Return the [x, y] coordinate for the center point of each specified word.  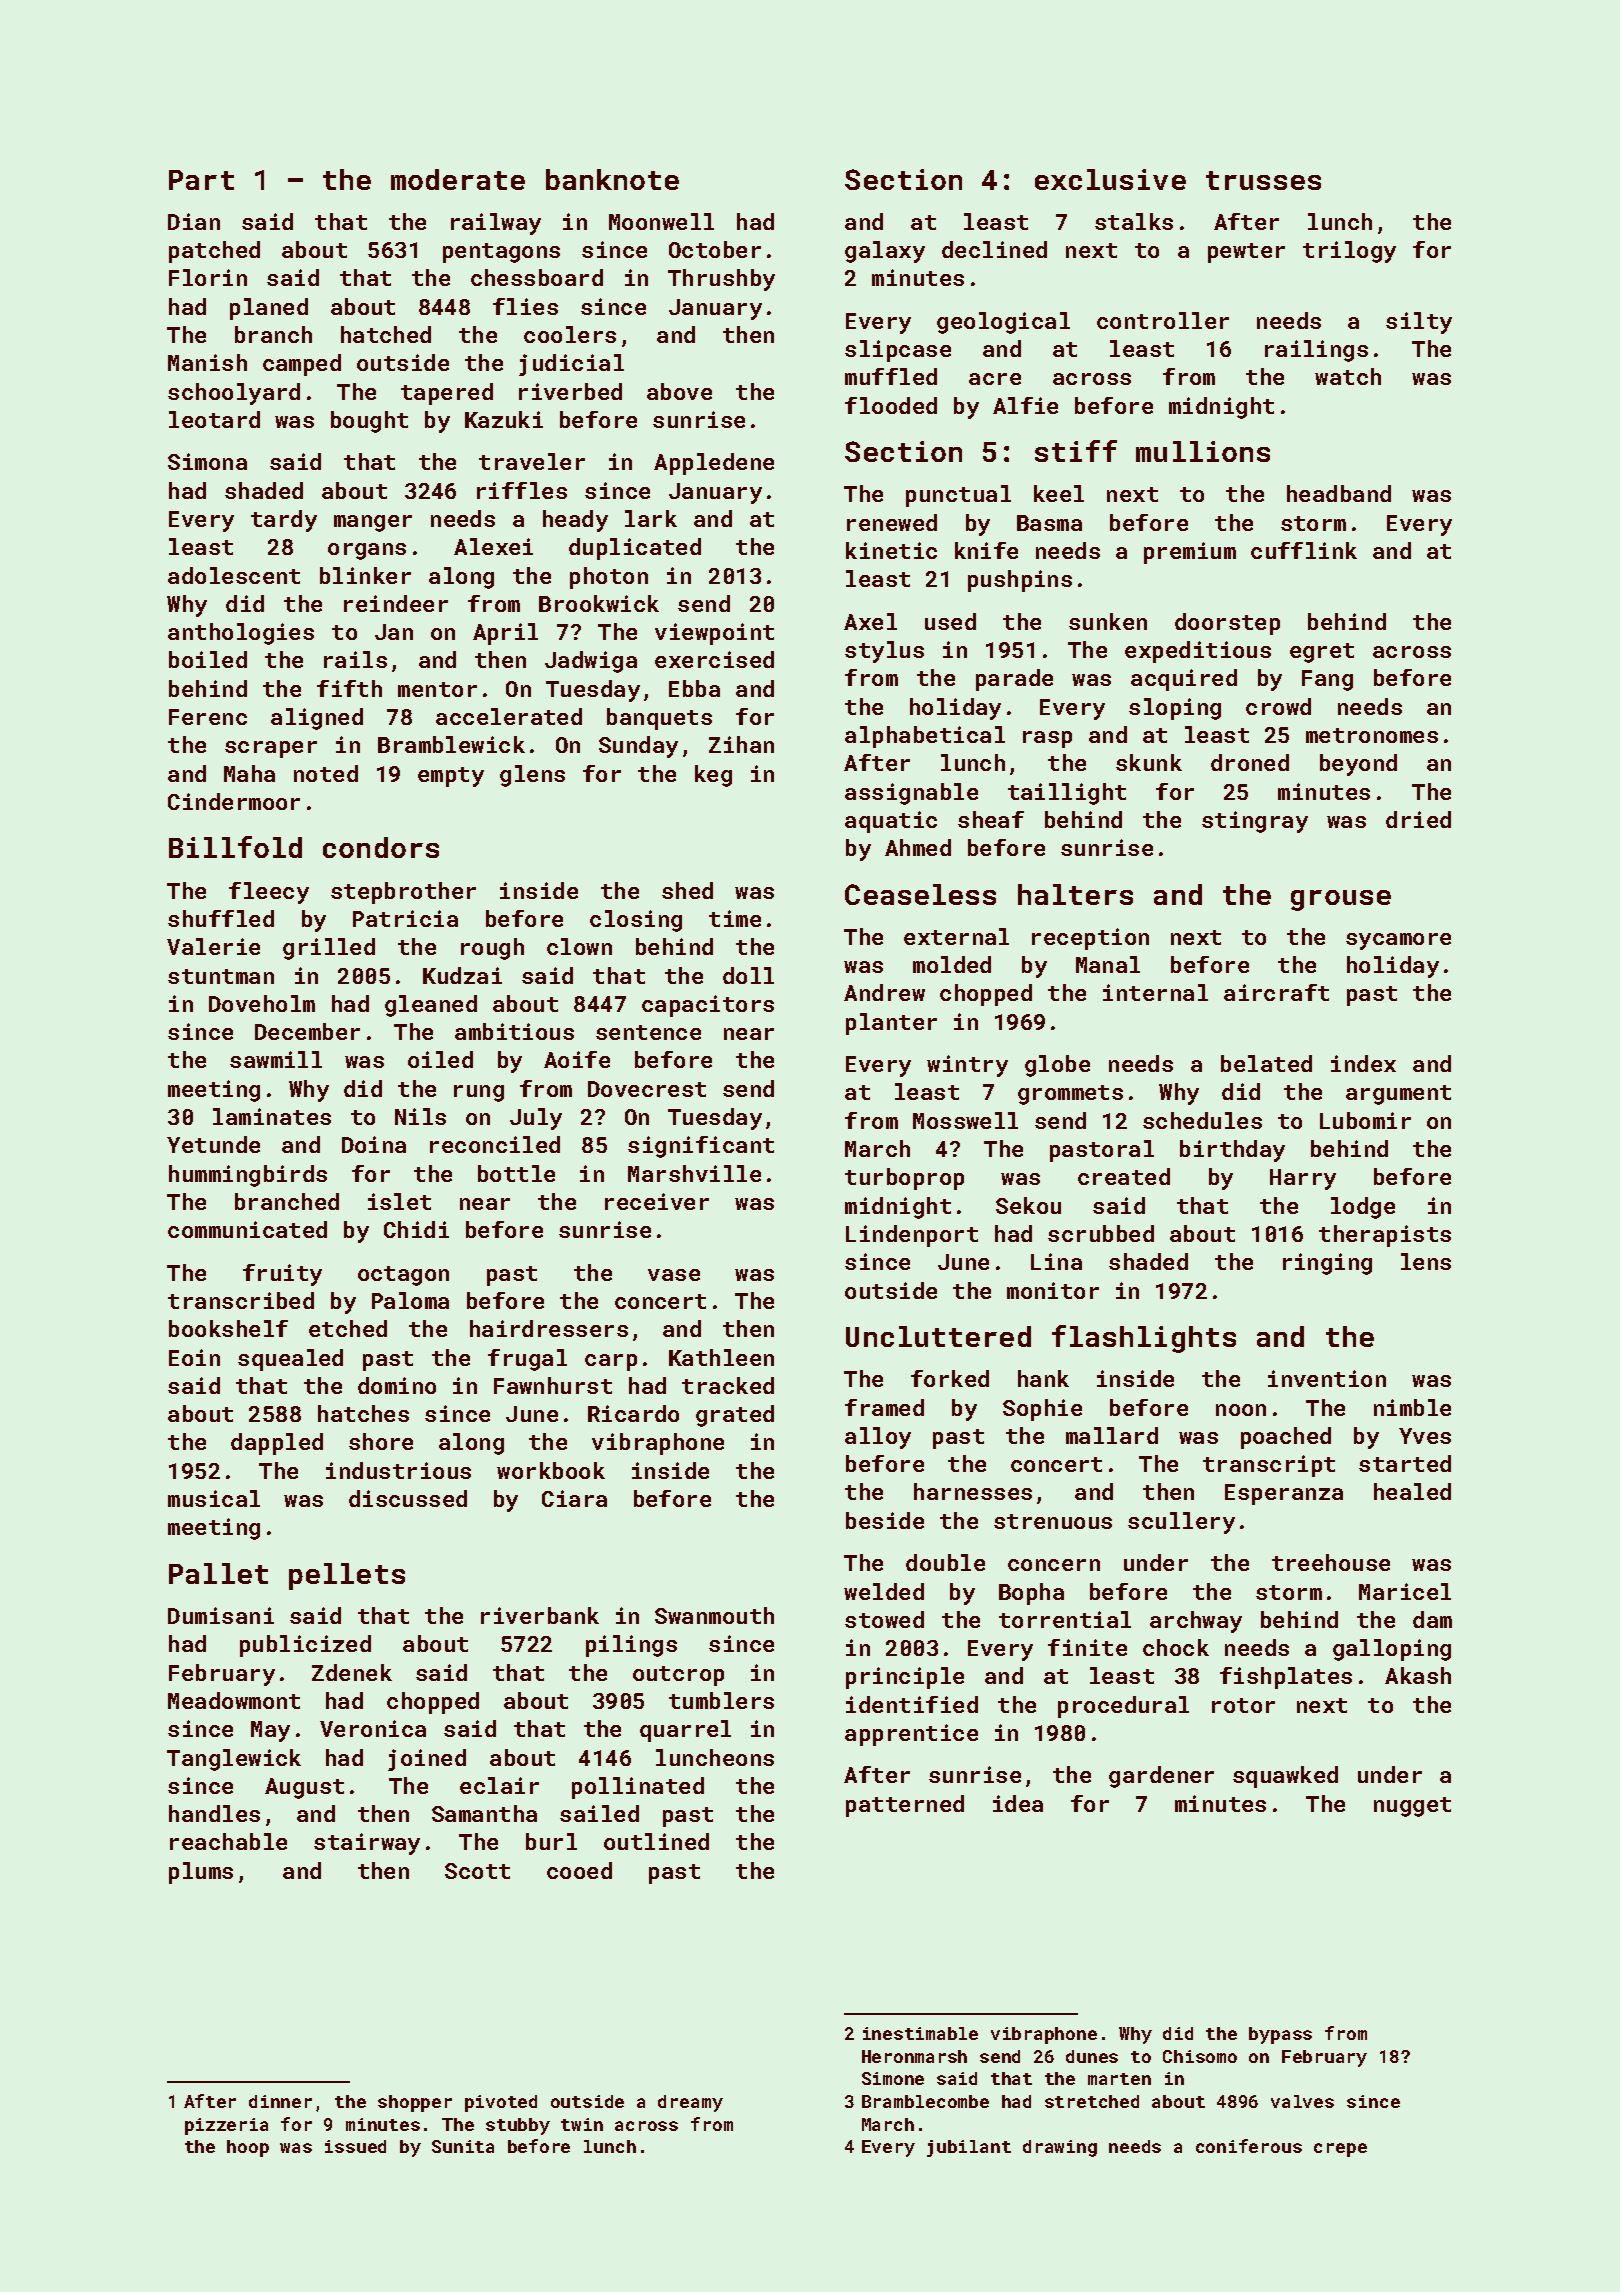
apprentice [911, 1735]
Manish [207, 362]
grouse [1341, 900]
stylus [884, 652]
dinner [280, 2101]
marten [1119, 2079]
